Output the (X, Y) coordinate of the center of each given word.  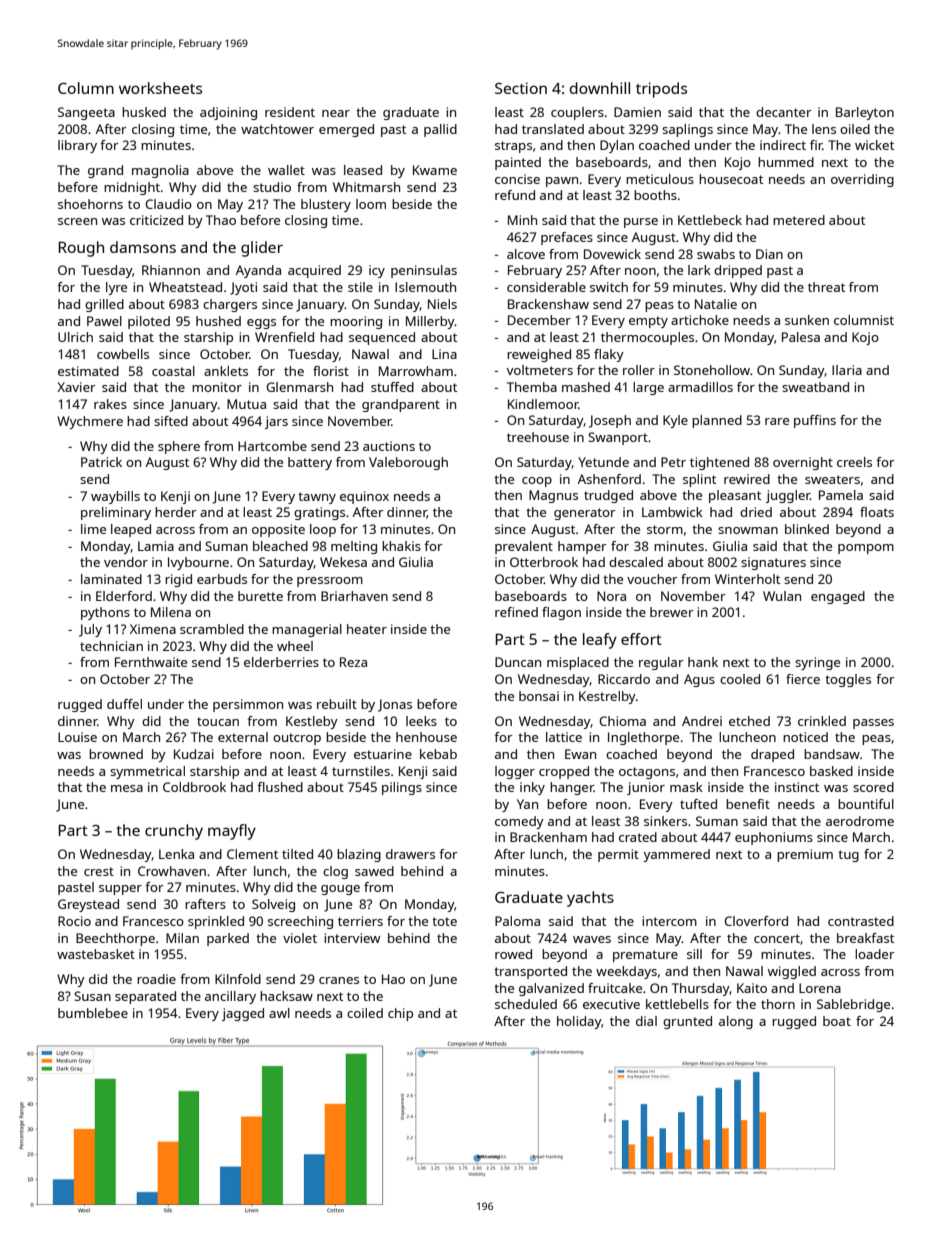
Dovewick (612, 254)
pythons (105, 613)
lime (93, 529)
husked (144, 112)
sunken (807, 320)
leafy (600, 641)
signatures (773, 563)
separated (145, 997)
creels (854, 462)
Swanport (618, 438)
